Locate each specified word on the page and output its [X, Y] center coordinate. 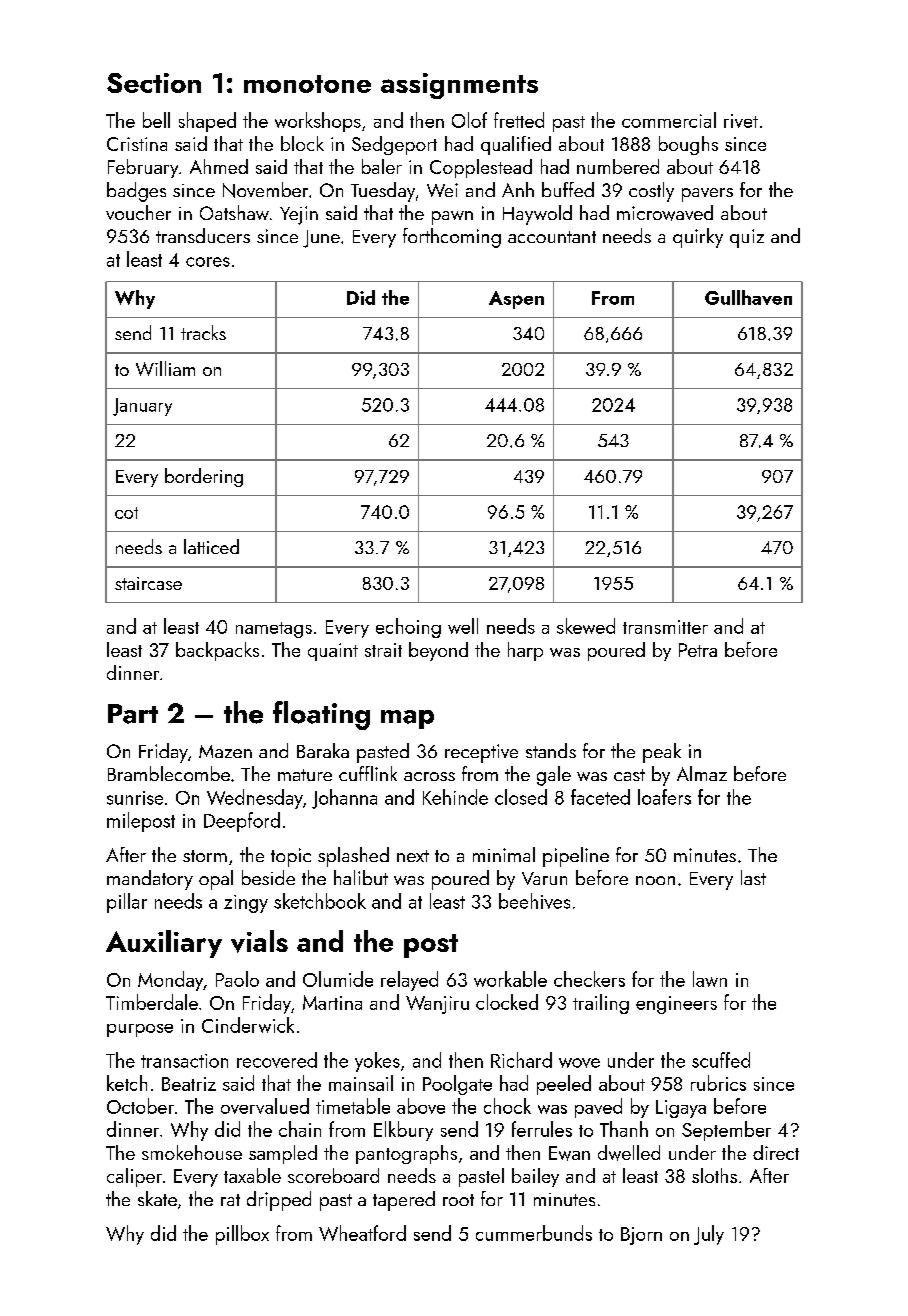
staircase [148, 583]
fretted [519, 120]
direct [776, 1152]
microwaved [665, 213]
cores [208, 262]
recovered [277, 1060]
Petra [698, 650]
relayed [409, 981]
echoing [408, 628]
